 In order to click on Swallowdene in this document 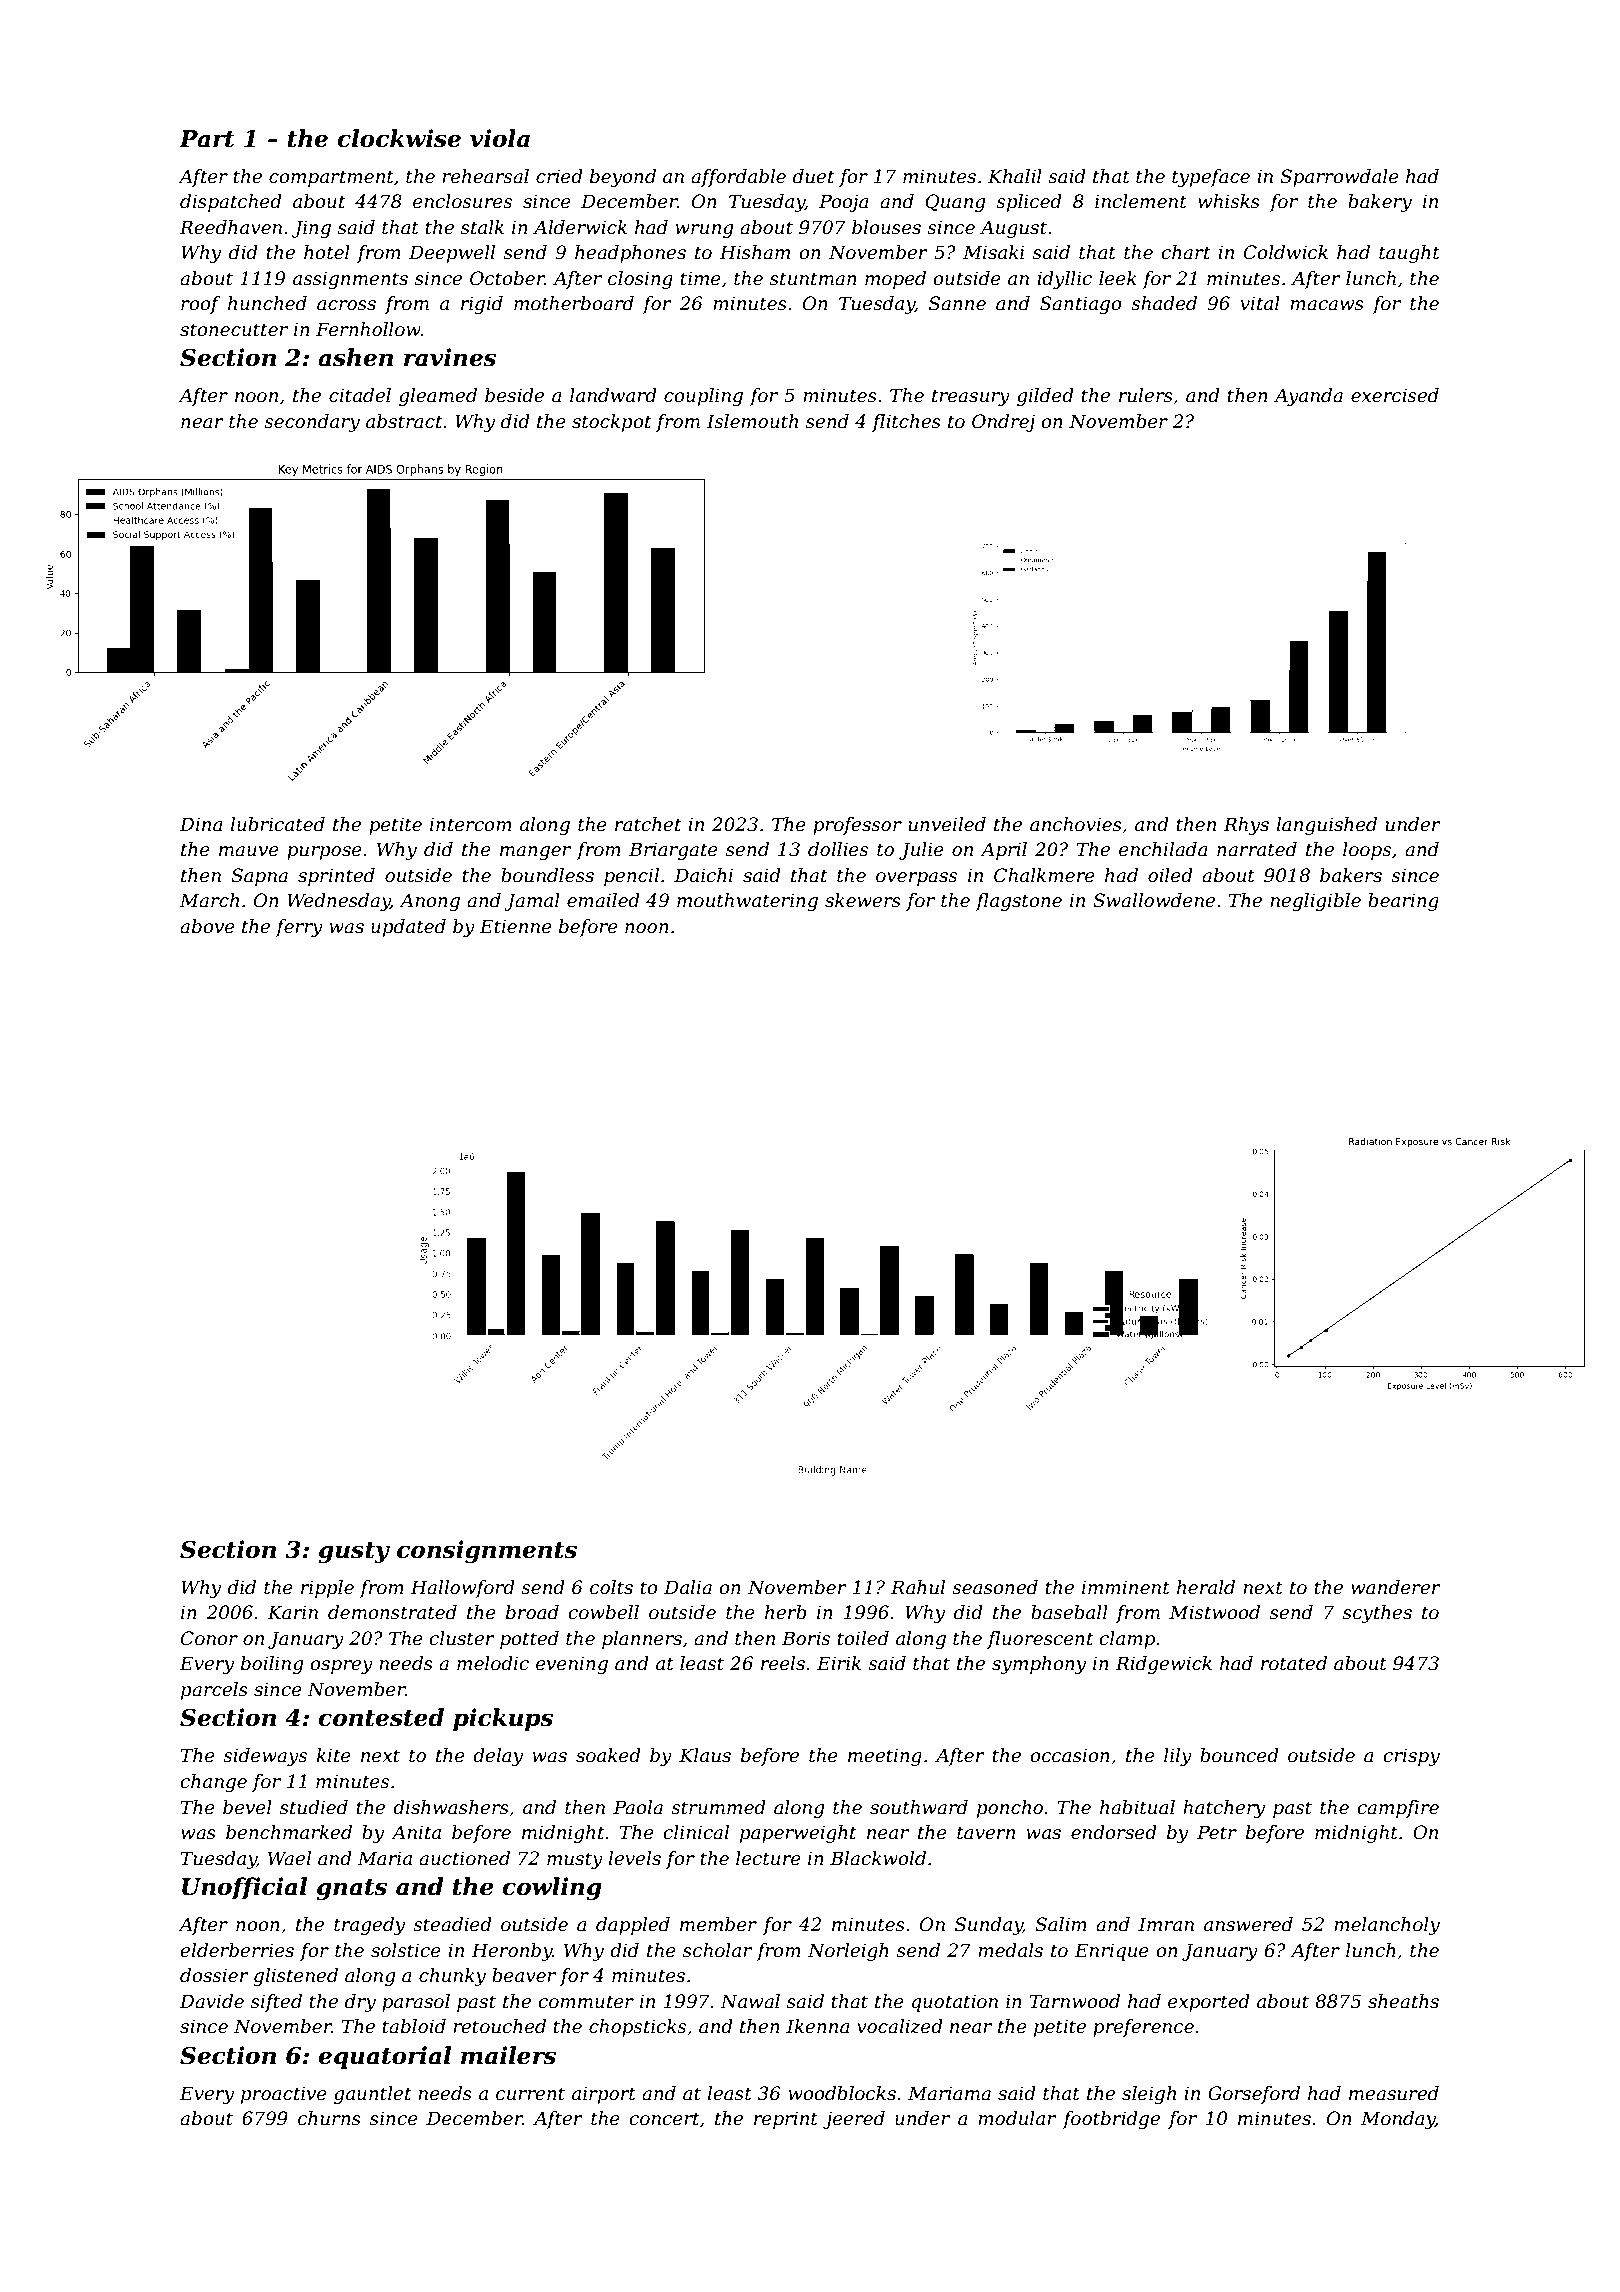, I will do `click(1154, 900)`.
